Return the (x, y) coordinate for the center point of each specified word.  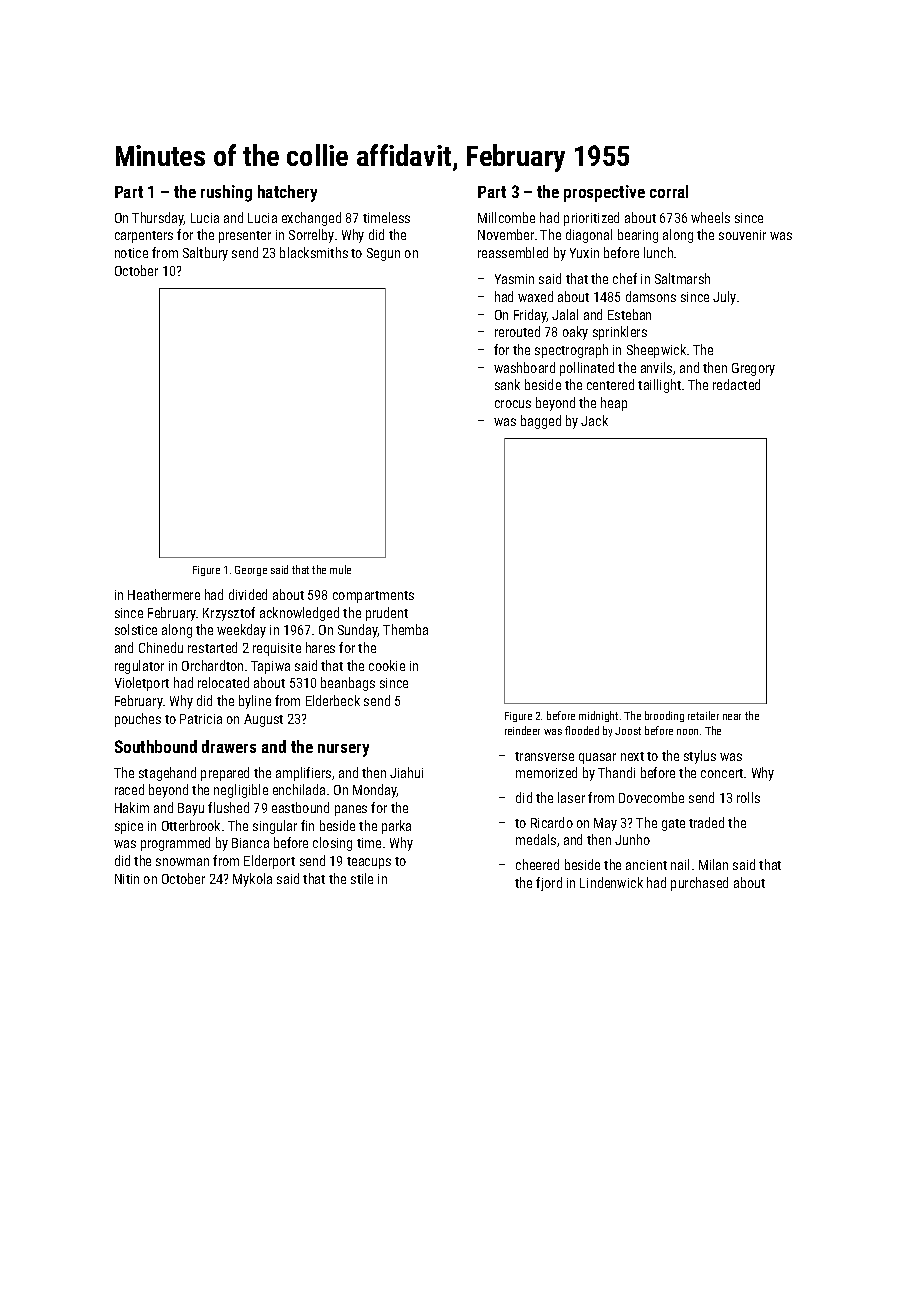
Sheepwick (656, 351)
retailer (703, 715)
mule (340, 569)
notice (131, 253)
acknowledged (299, 614)
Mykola (252, 880)
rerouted (517, 331)
